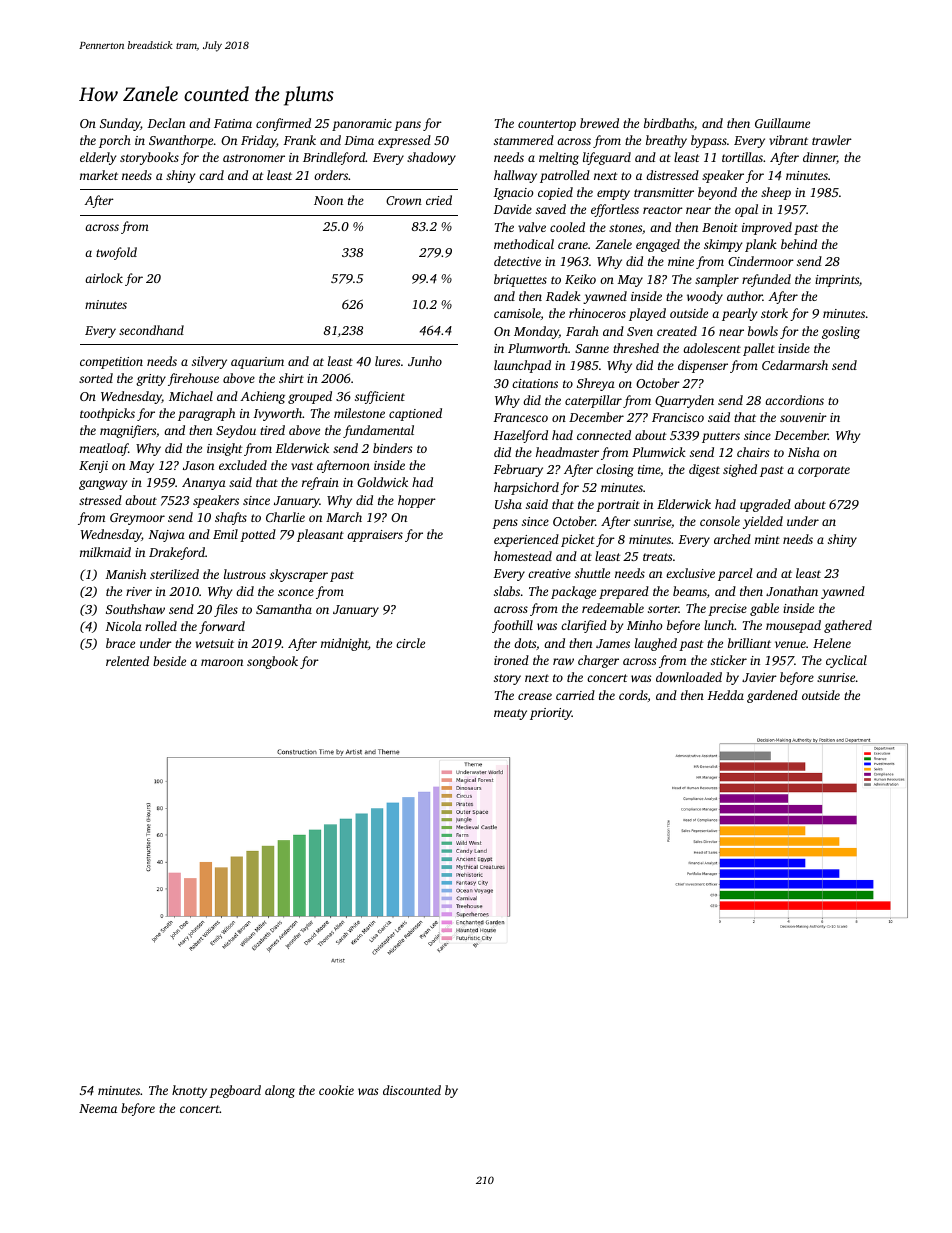 The width and height of the image is (952, 1233). What do you see at coordinates (725, 695) in the image?
I see `Hedda` at bounding box center [725, 695].
